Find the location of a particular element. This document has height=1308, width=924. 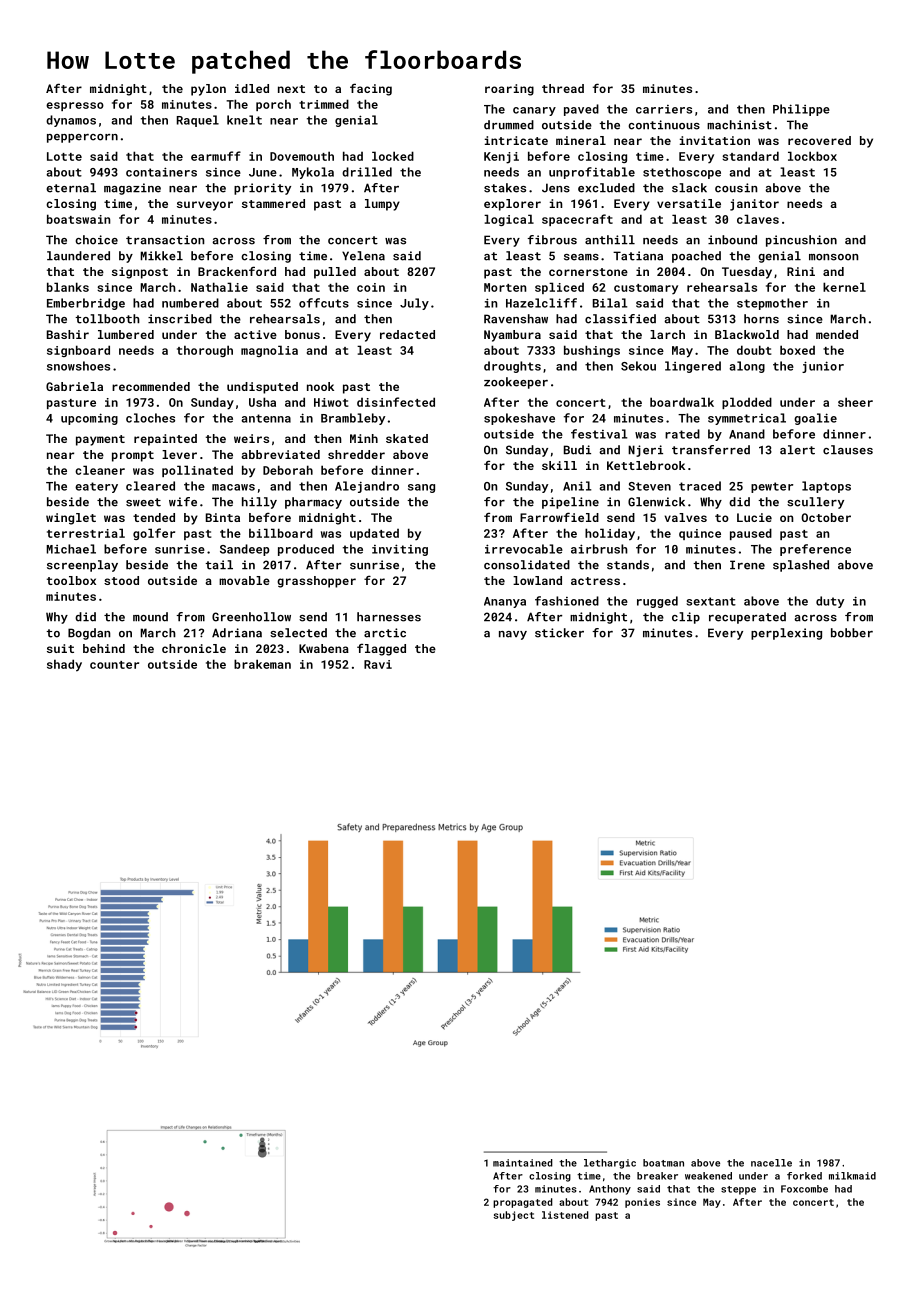

maintained is located at coordinates (523, 1163).
